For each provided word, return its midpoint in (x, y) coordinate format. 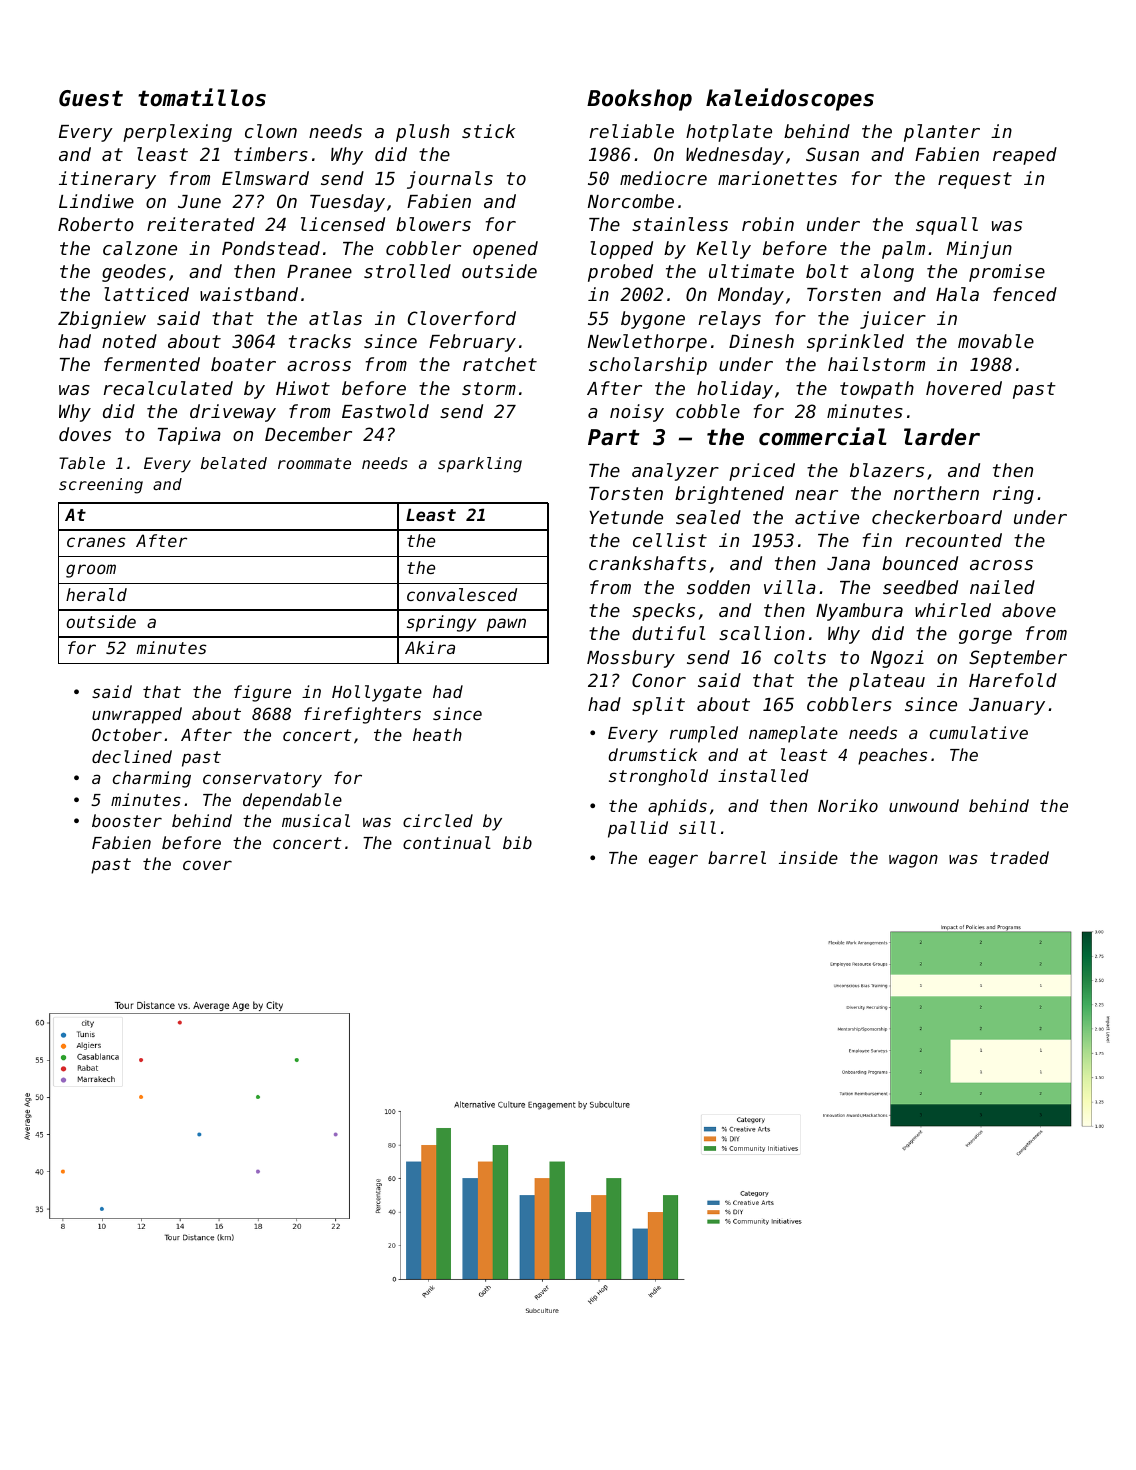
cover (207, 865)
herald (96, 594)
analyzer (675, 472)
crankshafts (647, 563)
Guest (91, 98)
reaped (1025, 156)
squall (947, 226)
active (827, 517)
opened (505, 250)
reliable (632, 131)
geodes (134, 273)
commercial (823, 436)
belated (234, 463)
